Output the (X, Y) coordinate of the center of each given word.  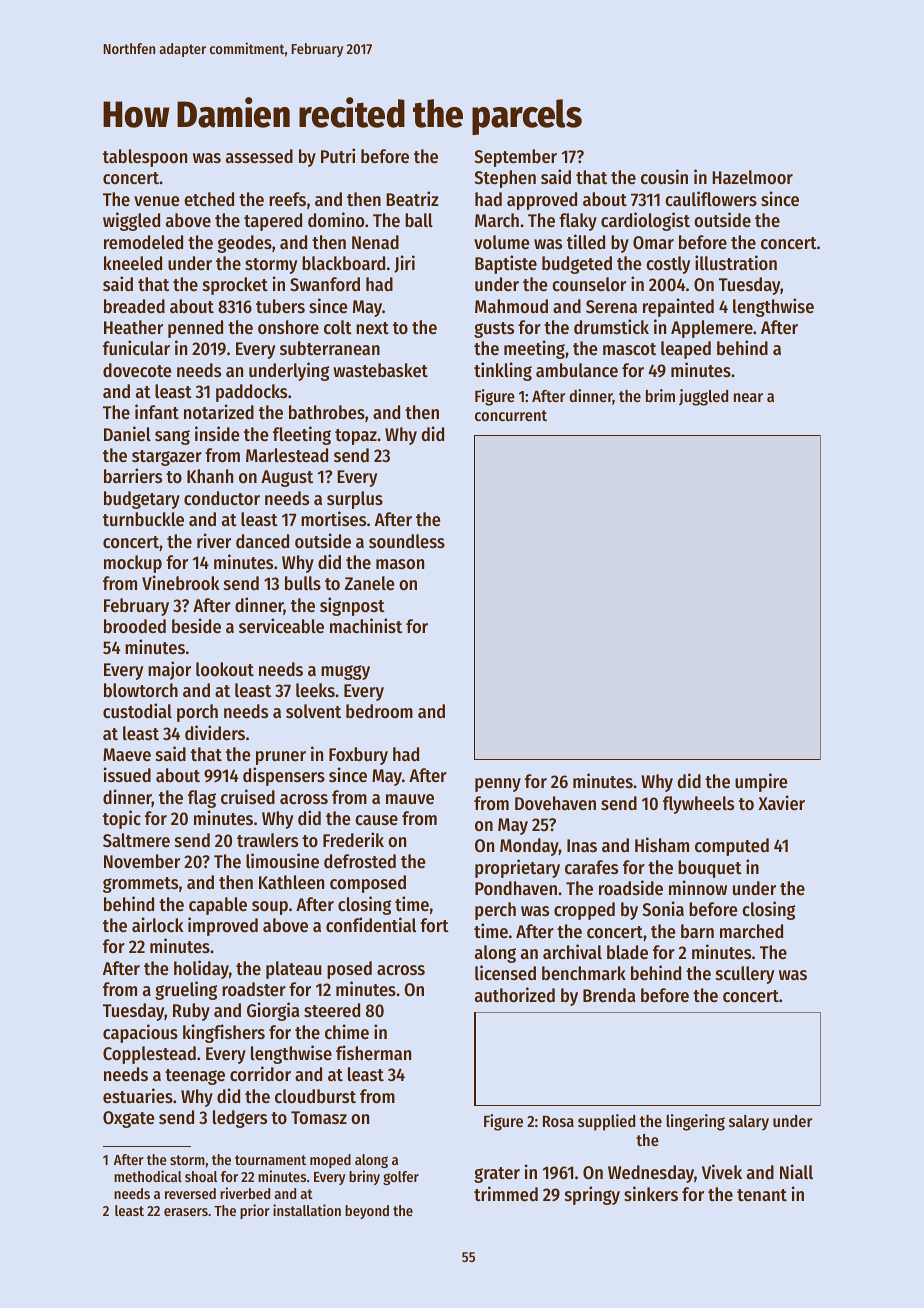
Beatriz (412, 198)
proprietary (517, 868)
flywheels (698, 805)
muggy (345, 672)
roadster (254, 989)
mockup (133, 564)
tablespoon (145, 158)
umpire (761, 782)
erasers (186, 1212)
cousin (664, 176)
